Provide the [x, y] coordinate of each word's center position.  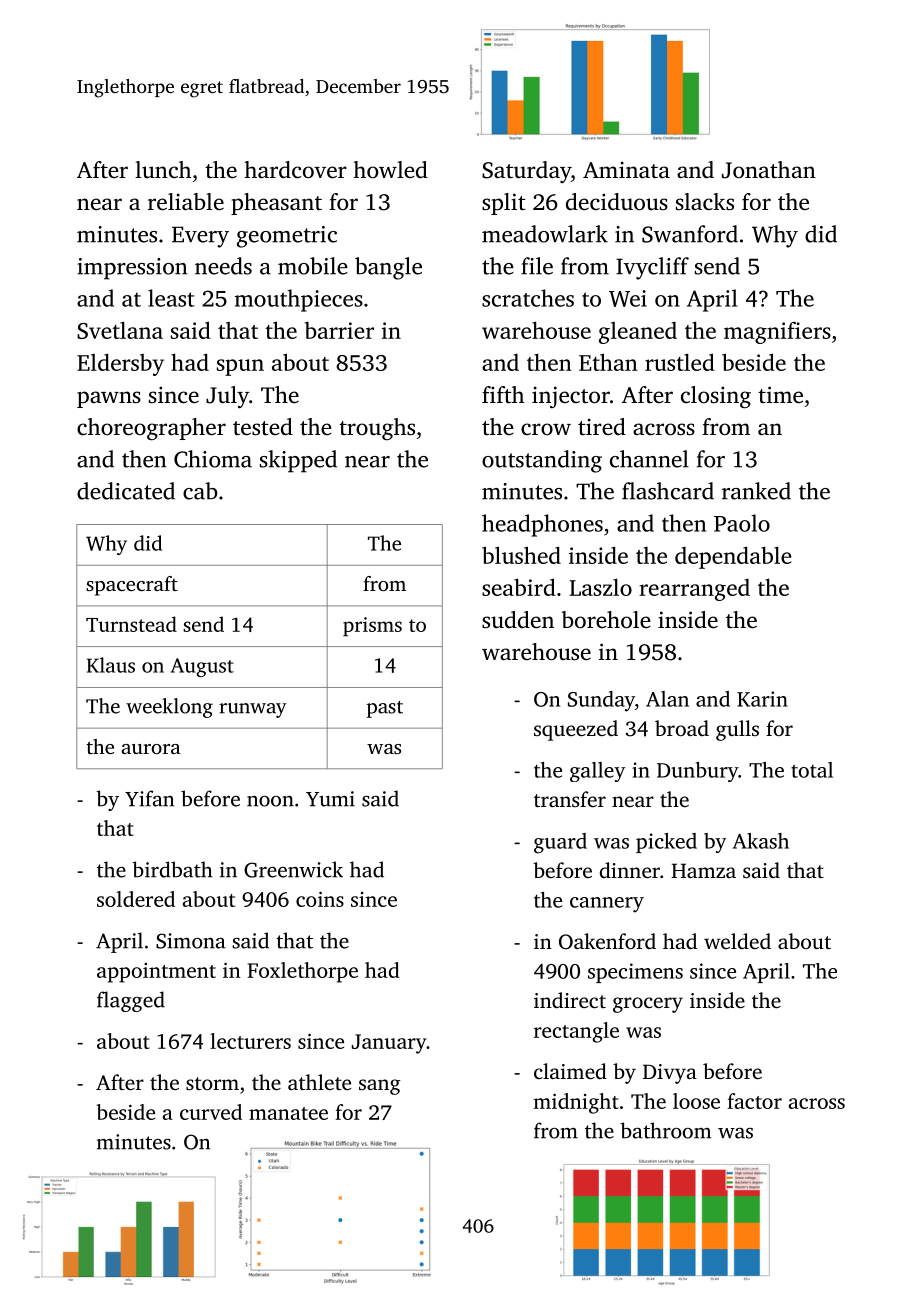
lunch [163, 169]
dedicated [126, 491]
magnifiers [777, 333]
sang [380, 1087]
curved [211, 1112]
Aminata [626, 169]
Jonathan [769, 170]
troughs [377, 429]
